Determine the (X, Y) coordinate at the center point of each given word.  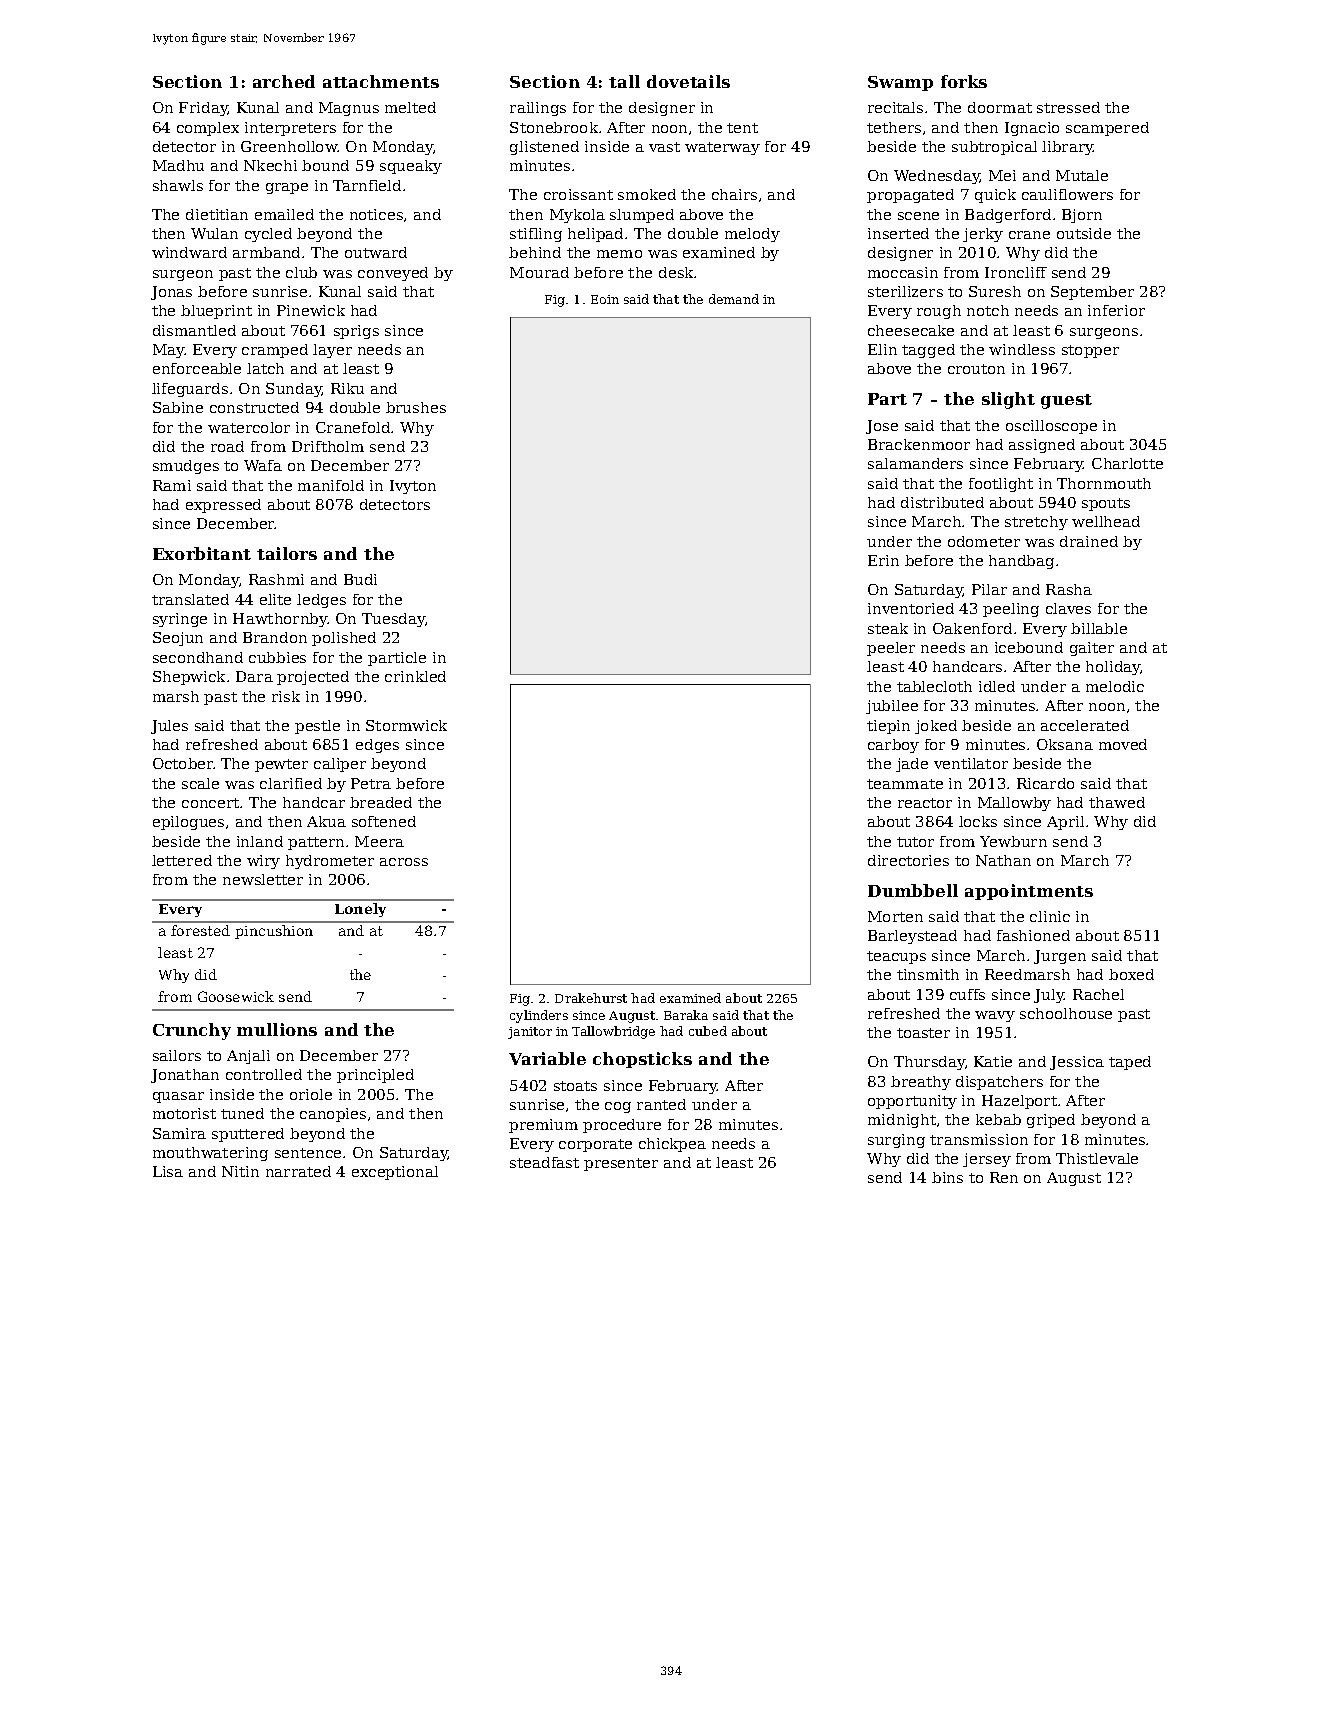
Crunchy (192, 1031)
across (404, 862)
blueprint (216, 312)
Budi (360, 579)
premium (543, 1126)
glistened (544, 148)
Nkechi (270, 165)
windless (1022, 349)
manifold (331, 485)
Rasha (1069, 589)
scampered (1107, 129)
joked (936, 727)
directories (908, 860)
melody (752, 235)
